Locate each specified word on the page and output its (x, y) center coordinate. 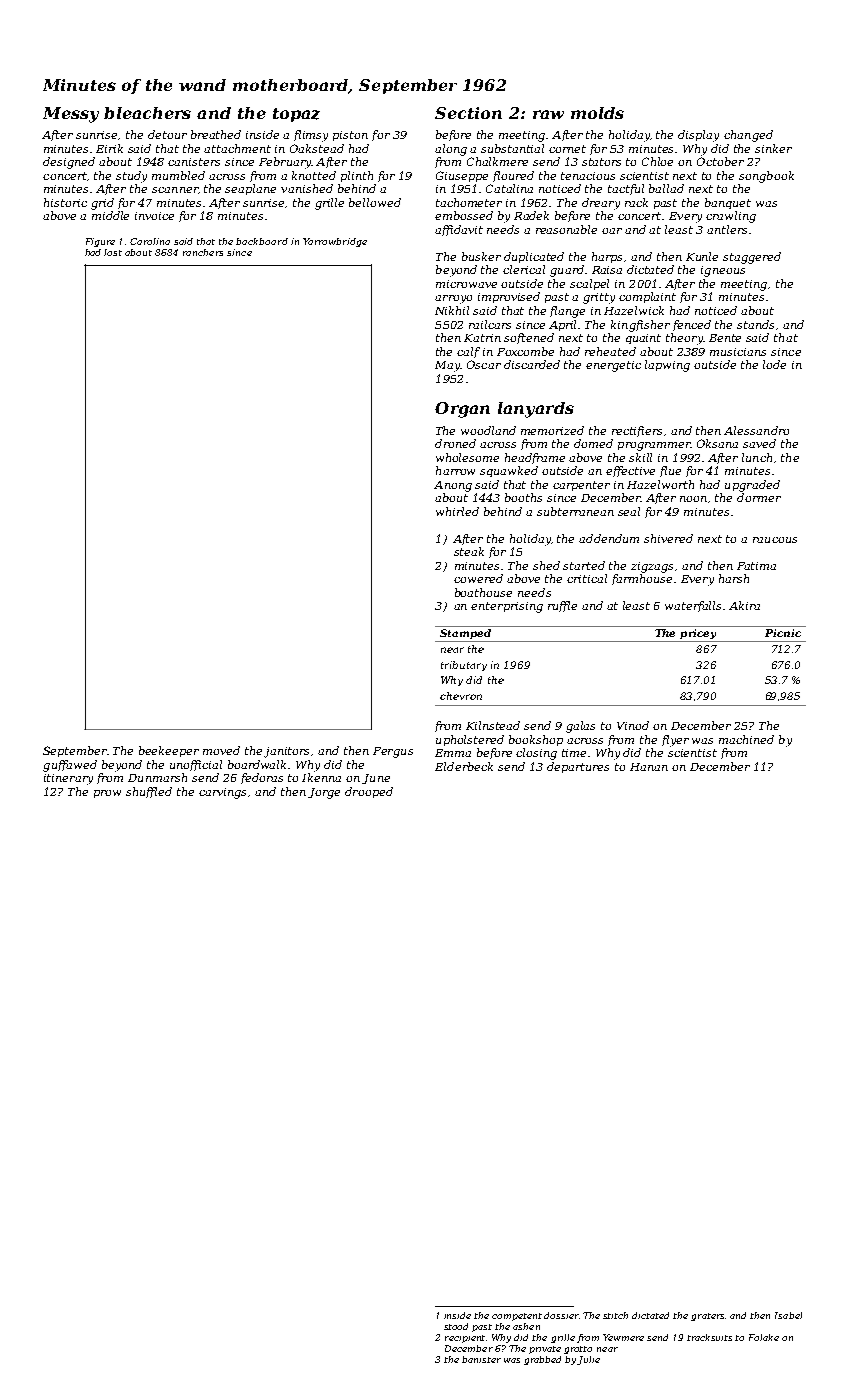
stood (456, 1326)
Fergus (393, 752)
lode (774, 364)
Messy (71, 115)
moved (221, 750)
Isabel (788, 1315)
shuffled (149, 792)
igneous (723, 271)
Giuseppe (462, 176)
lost (113, 252)
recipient (466, 1339)
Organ (462, 410)
